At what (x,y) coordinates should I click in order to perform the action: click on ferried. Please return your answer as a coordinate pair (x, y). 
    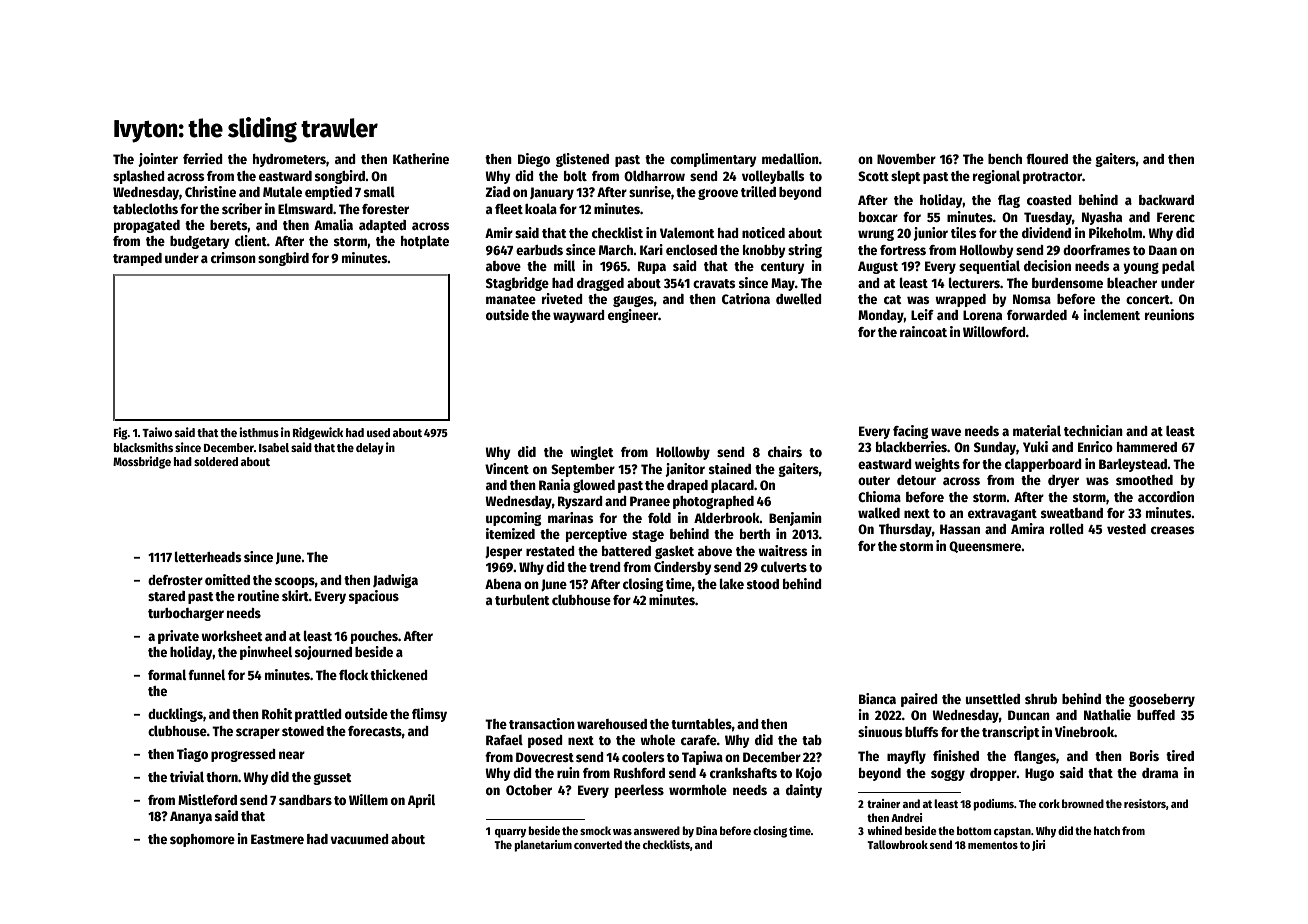
    Looking at the image, I should click on (203, 158).
